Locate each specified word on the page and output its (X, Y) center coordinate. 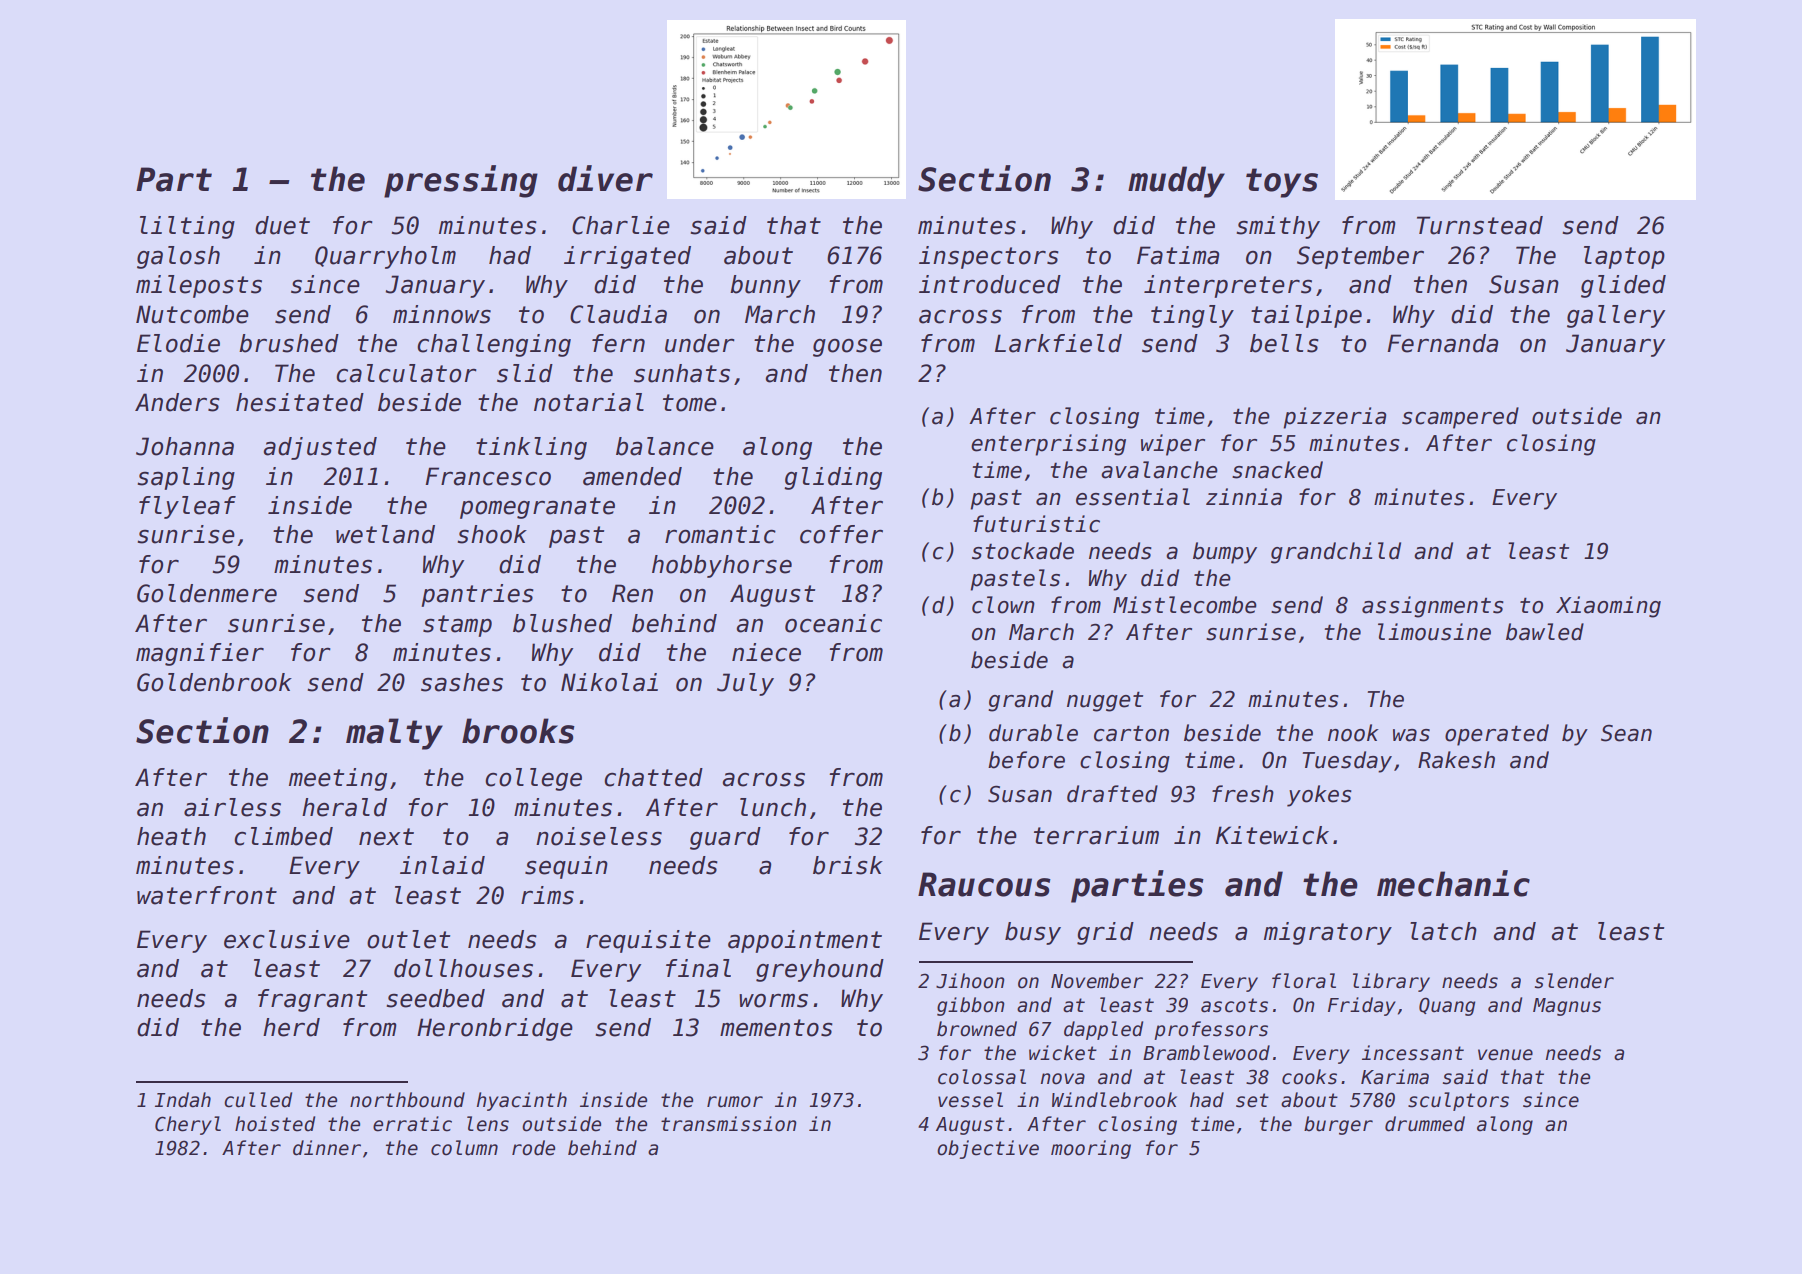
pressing (461, 181)
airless (232, 807)
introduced (990, 284)
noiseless (599, 836)
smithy (1278, 227)
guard (725, 838)
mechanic (1453, 883)
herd (291, 1027)
